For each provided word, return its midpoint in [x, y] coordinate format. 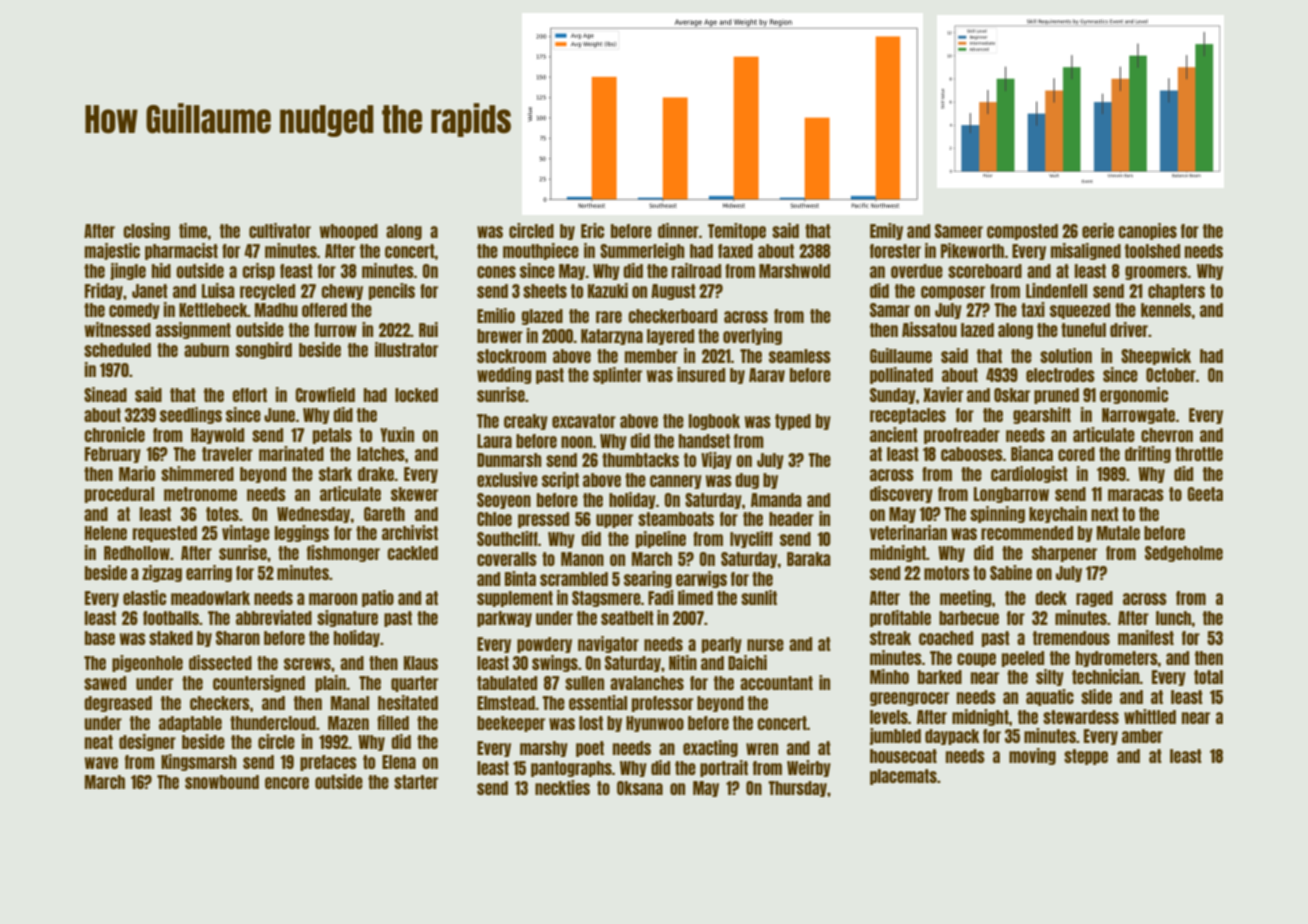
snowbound [222, 782]
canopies [1147, 231]
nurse [765, 645]
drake [376, 474]
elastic [144, 597]
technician [1106, 676]
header [791, 519]
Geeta [1205, 494]
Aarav [767, 375]
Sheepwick [1156, 356]
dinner [678, 230]
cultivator [280, 230]
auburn [206, 350]
